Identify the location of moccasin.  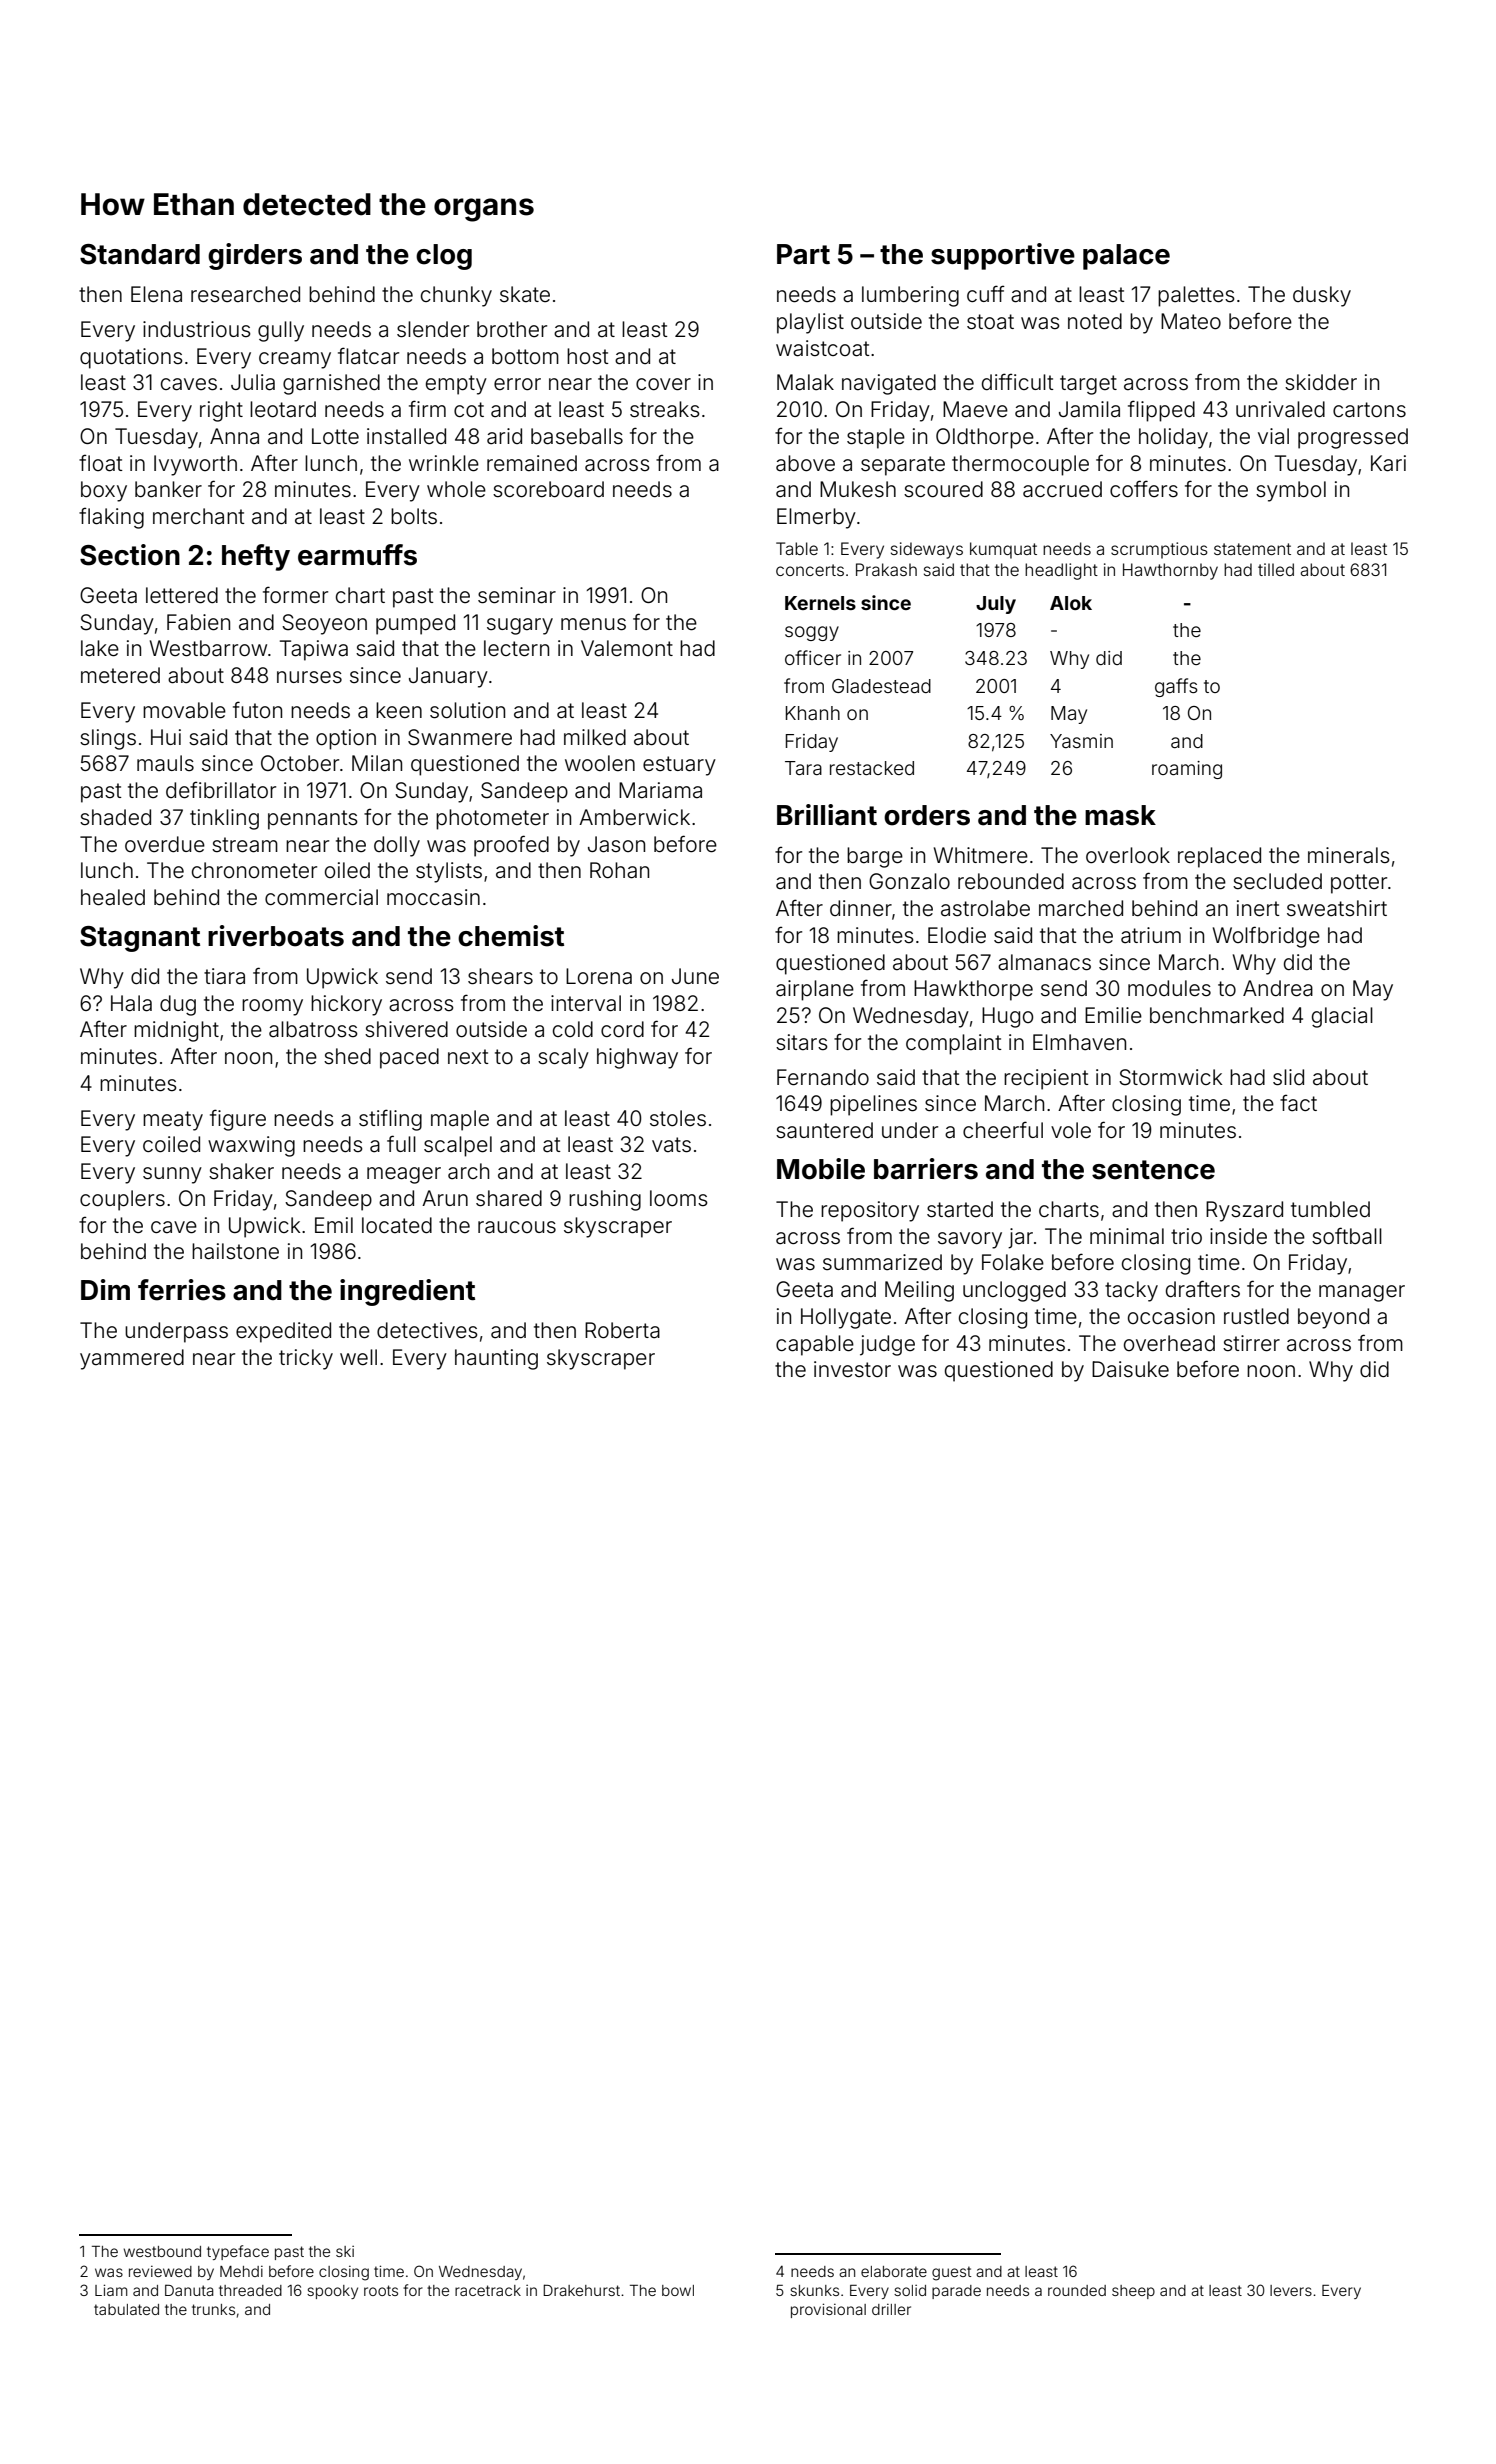
(433, 897).
